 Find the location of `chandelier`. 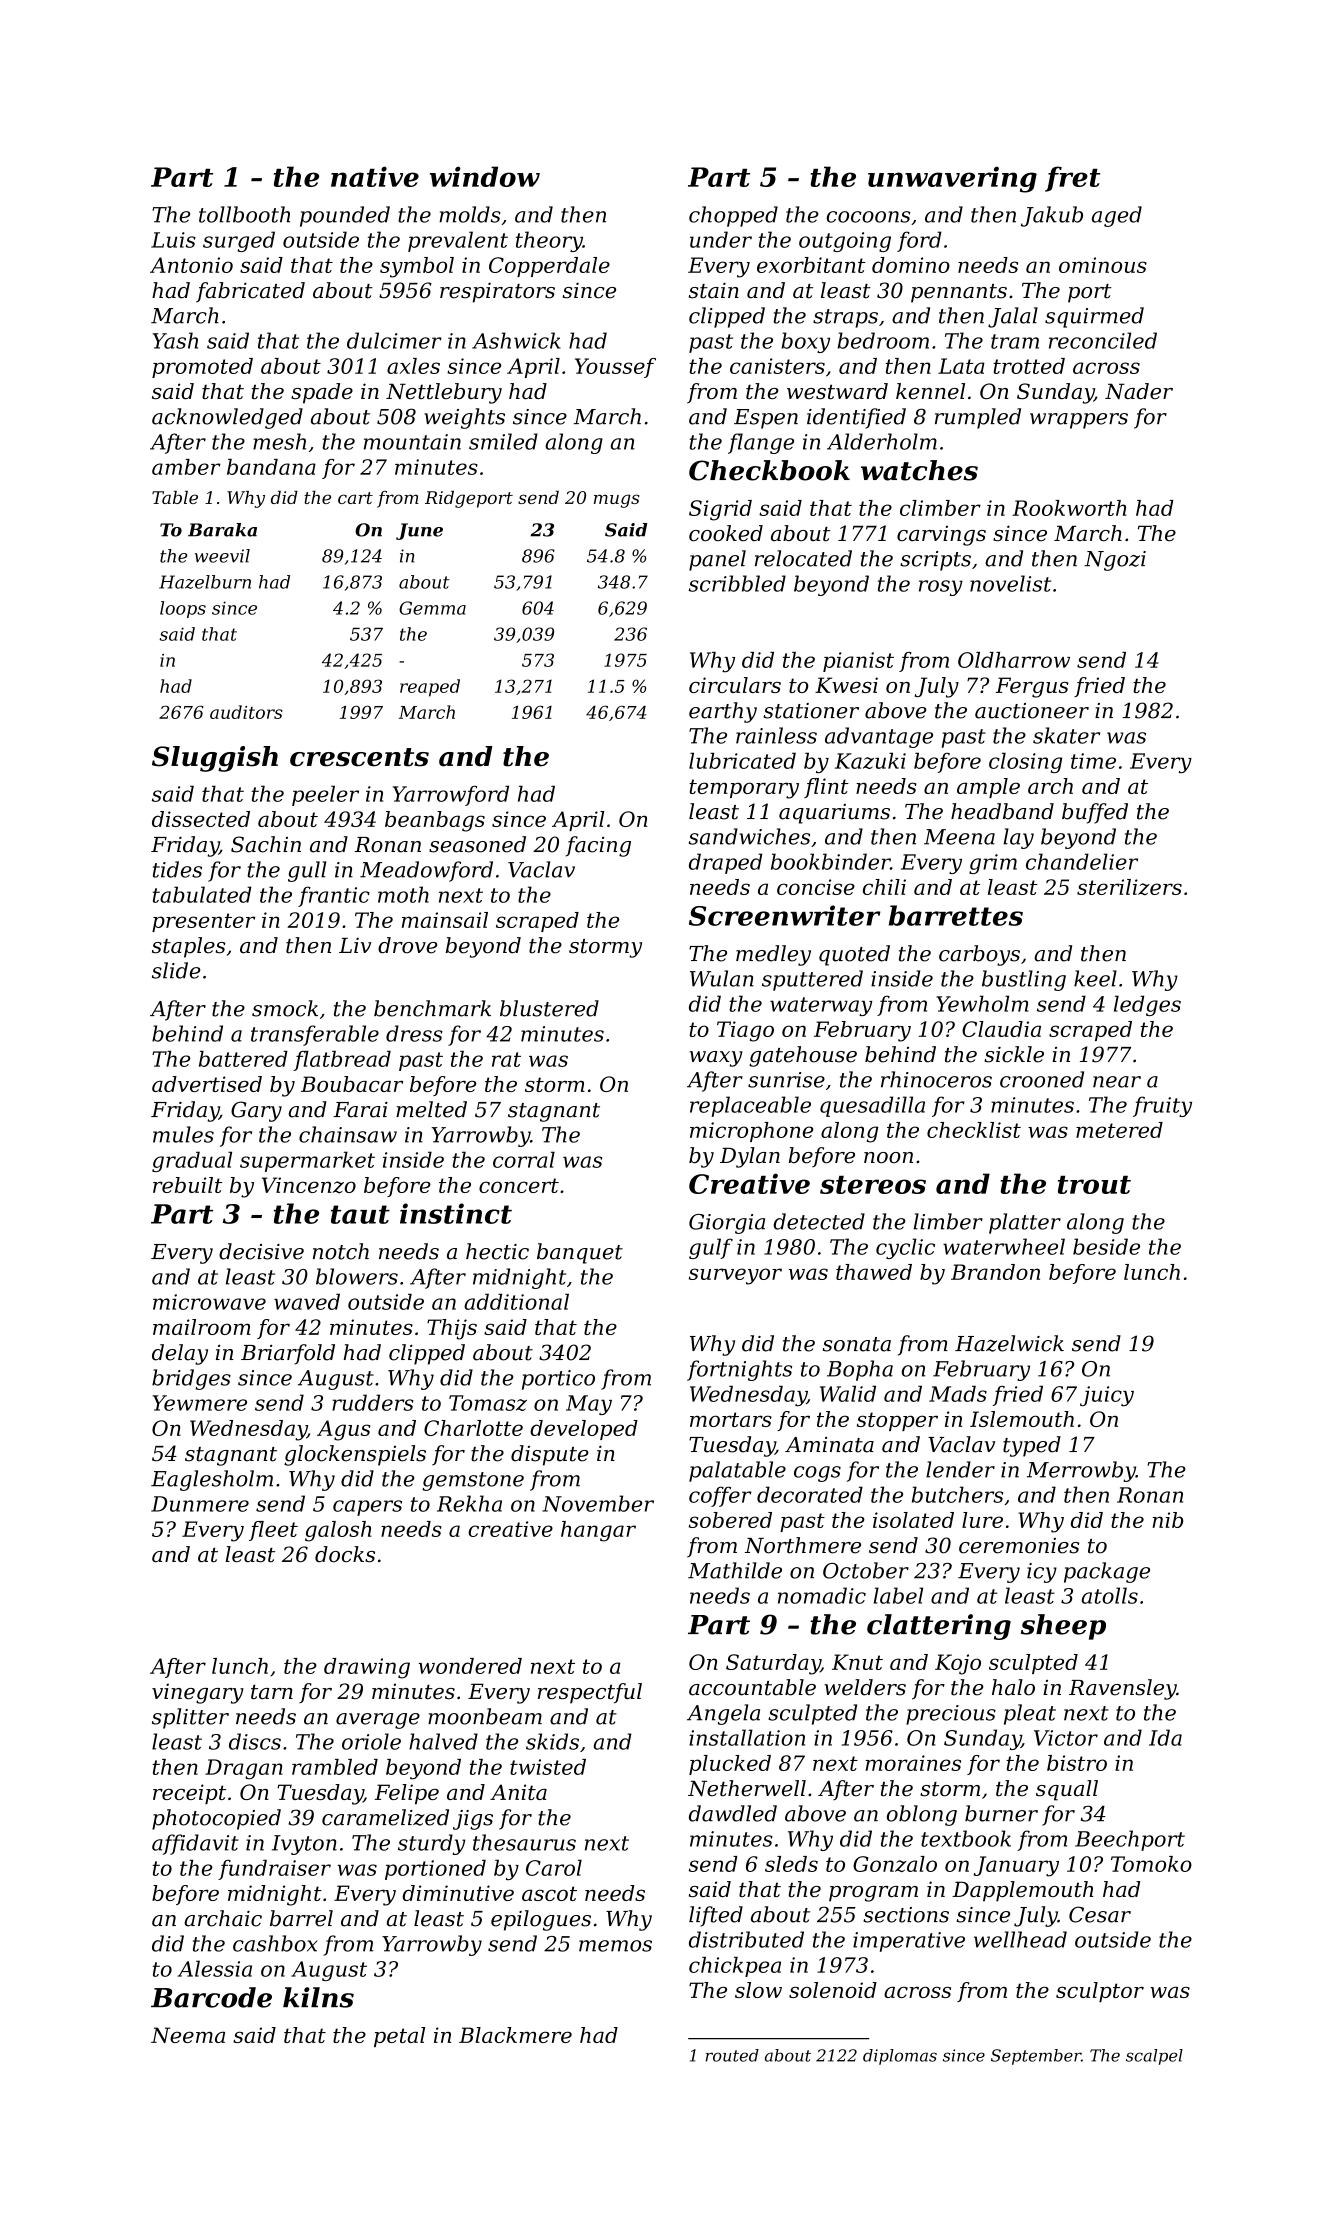

chandelier is located at coordinates (1082, 861).
